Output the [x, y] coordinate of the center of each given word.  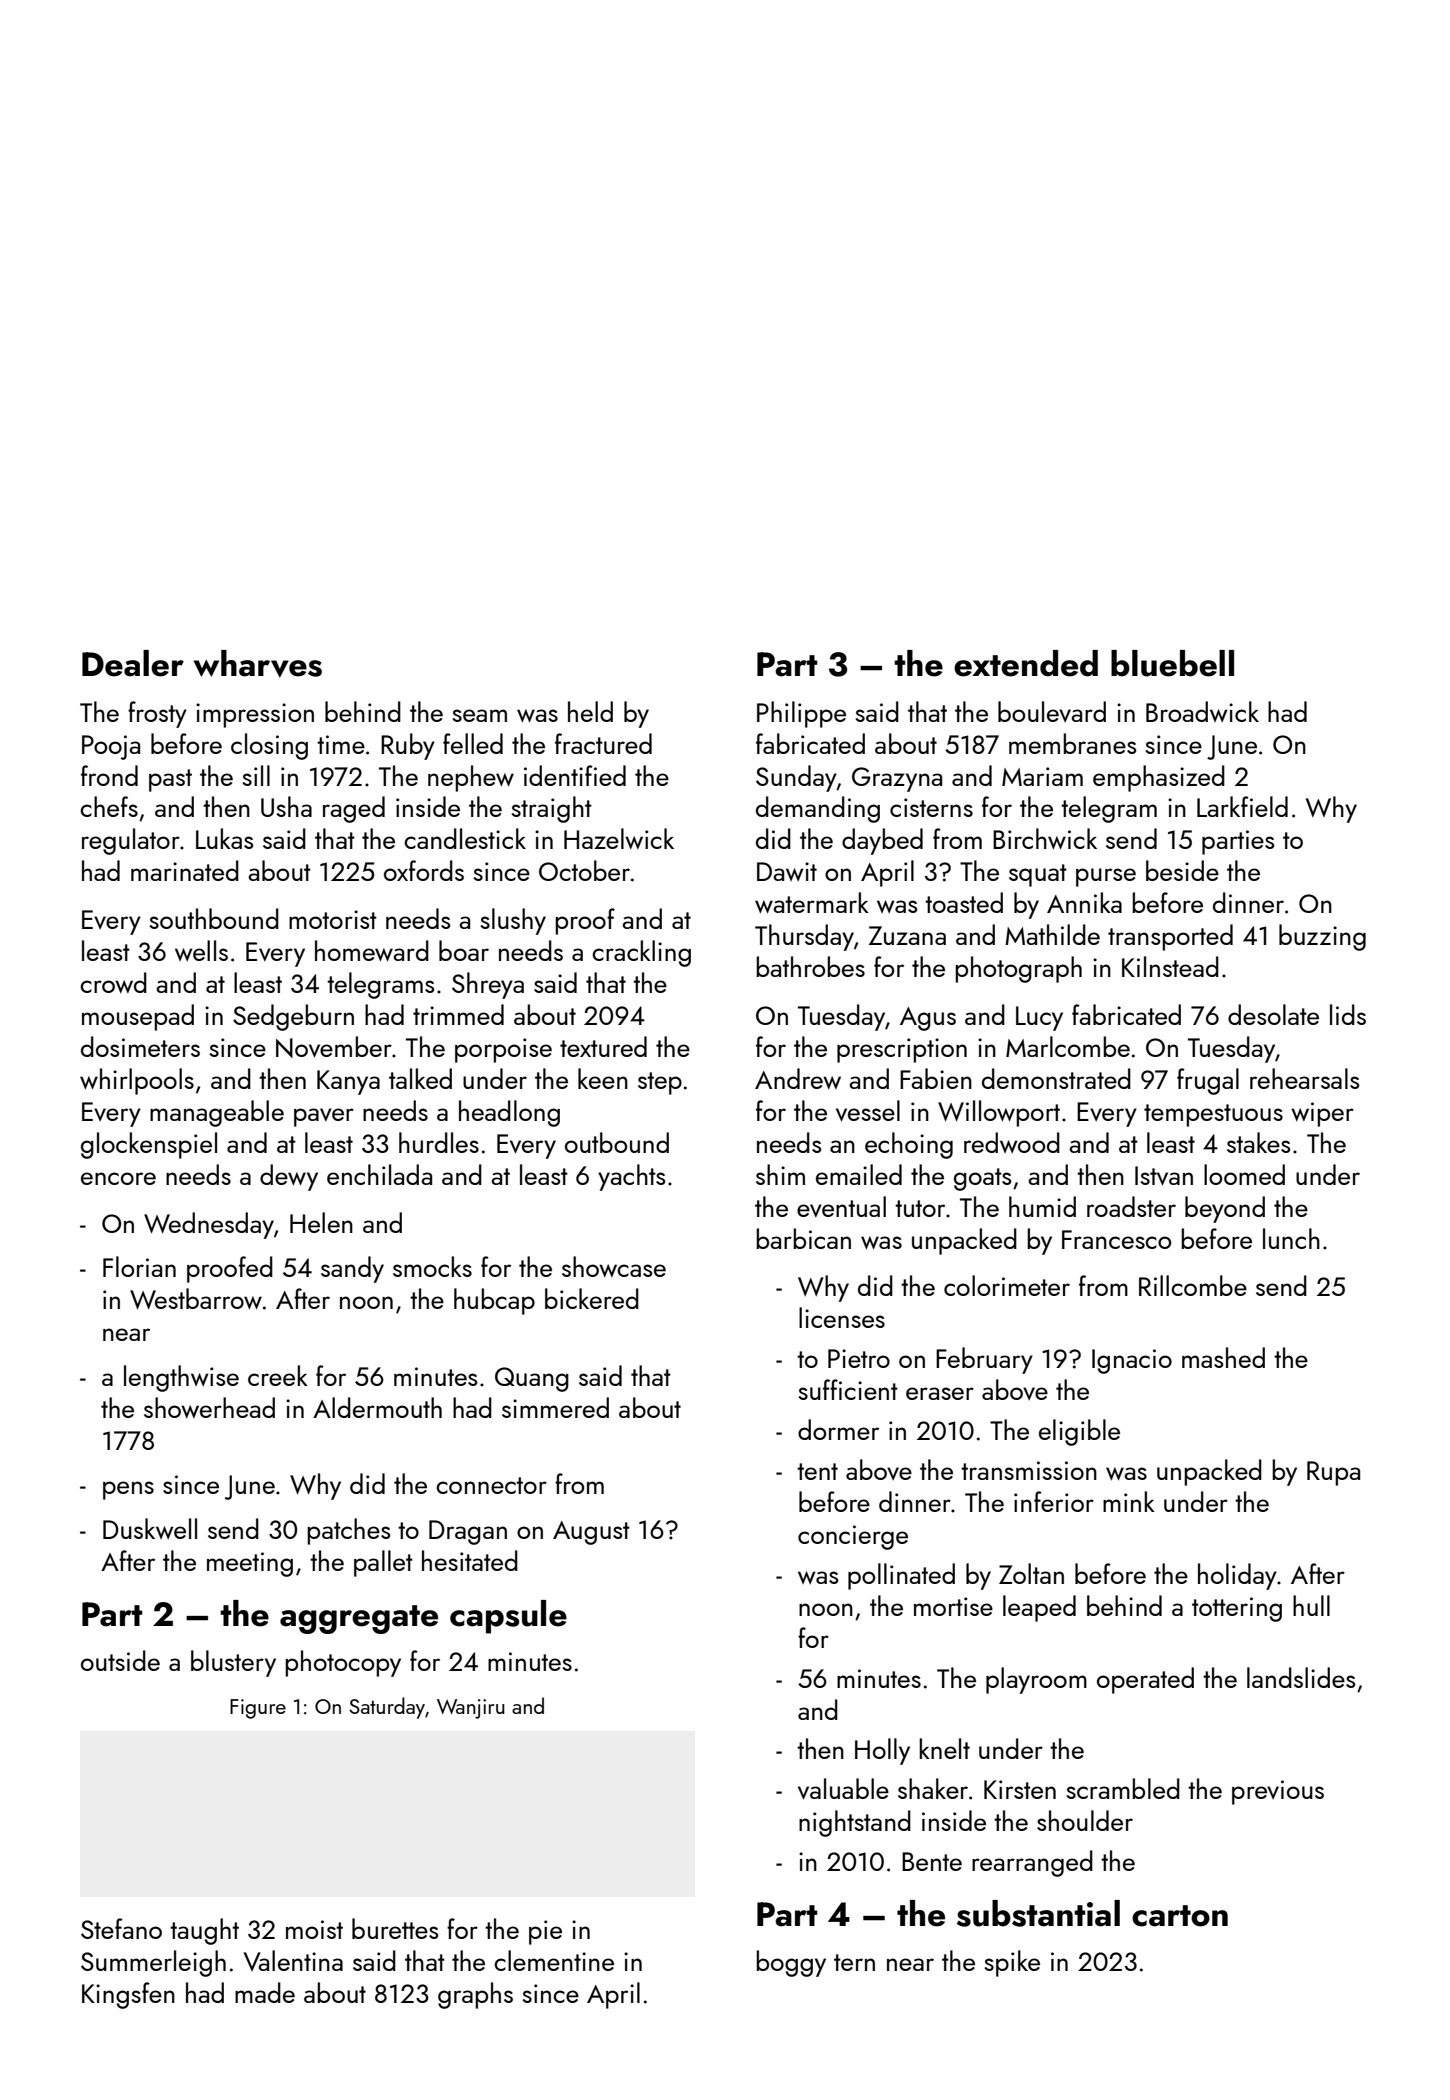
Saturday [387, 1708]
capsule [508, 1617]
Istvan [1164, 1176]
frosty [157, 714]
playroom [1036, 1680]
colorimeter [1007, 1285]
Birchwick [1045, 839]
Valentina [293, 1960]
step [660, 1083]
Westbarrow [196, 1299]
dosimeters [140, 1046]
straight [551, 809]
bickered [592, 1298]
